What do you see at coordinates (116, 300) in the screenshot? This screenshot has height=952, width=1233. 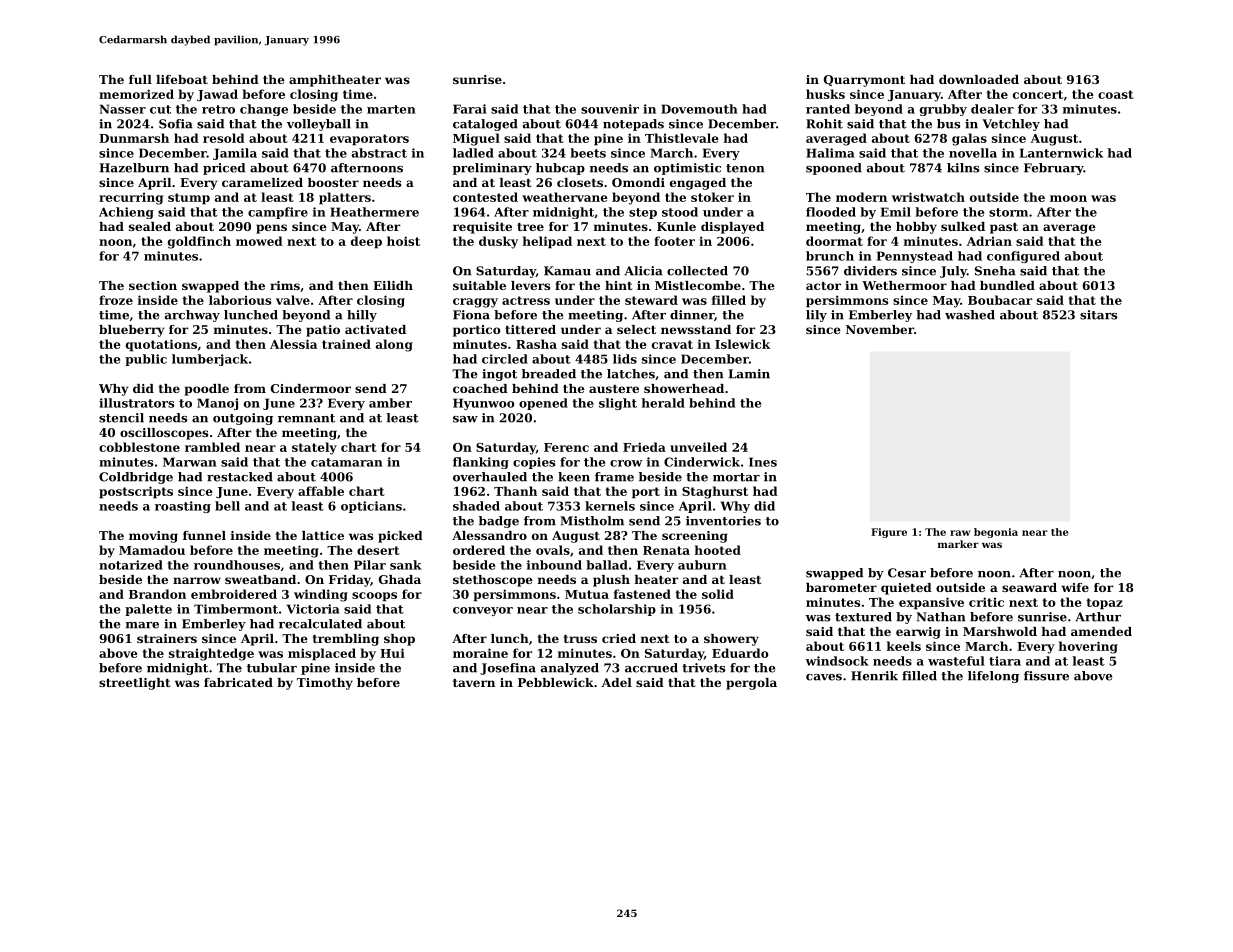 I see `froze` at bounding box center [116, 300].
